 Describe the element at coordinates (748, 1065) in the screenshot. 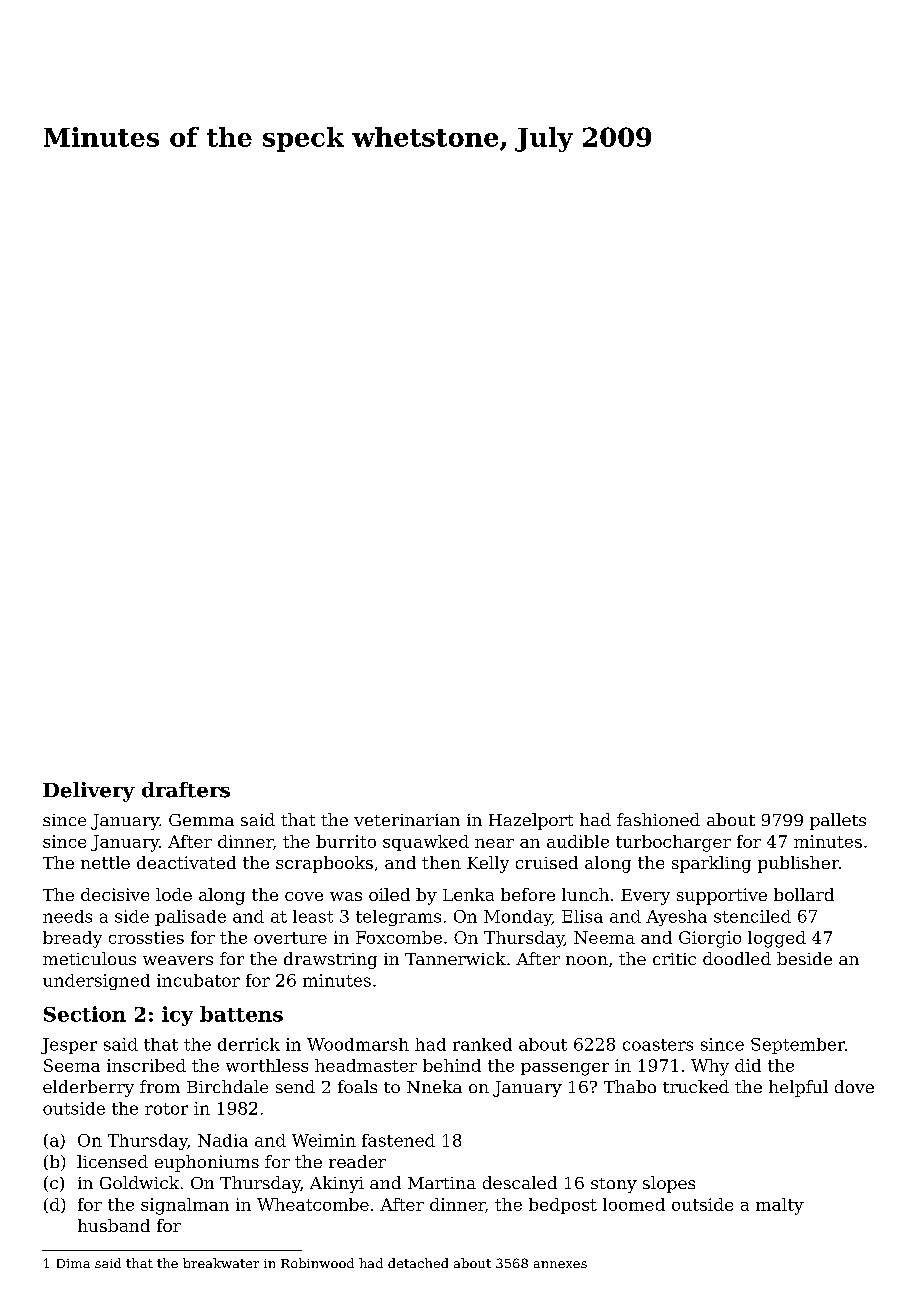

I see `did` at that location.
